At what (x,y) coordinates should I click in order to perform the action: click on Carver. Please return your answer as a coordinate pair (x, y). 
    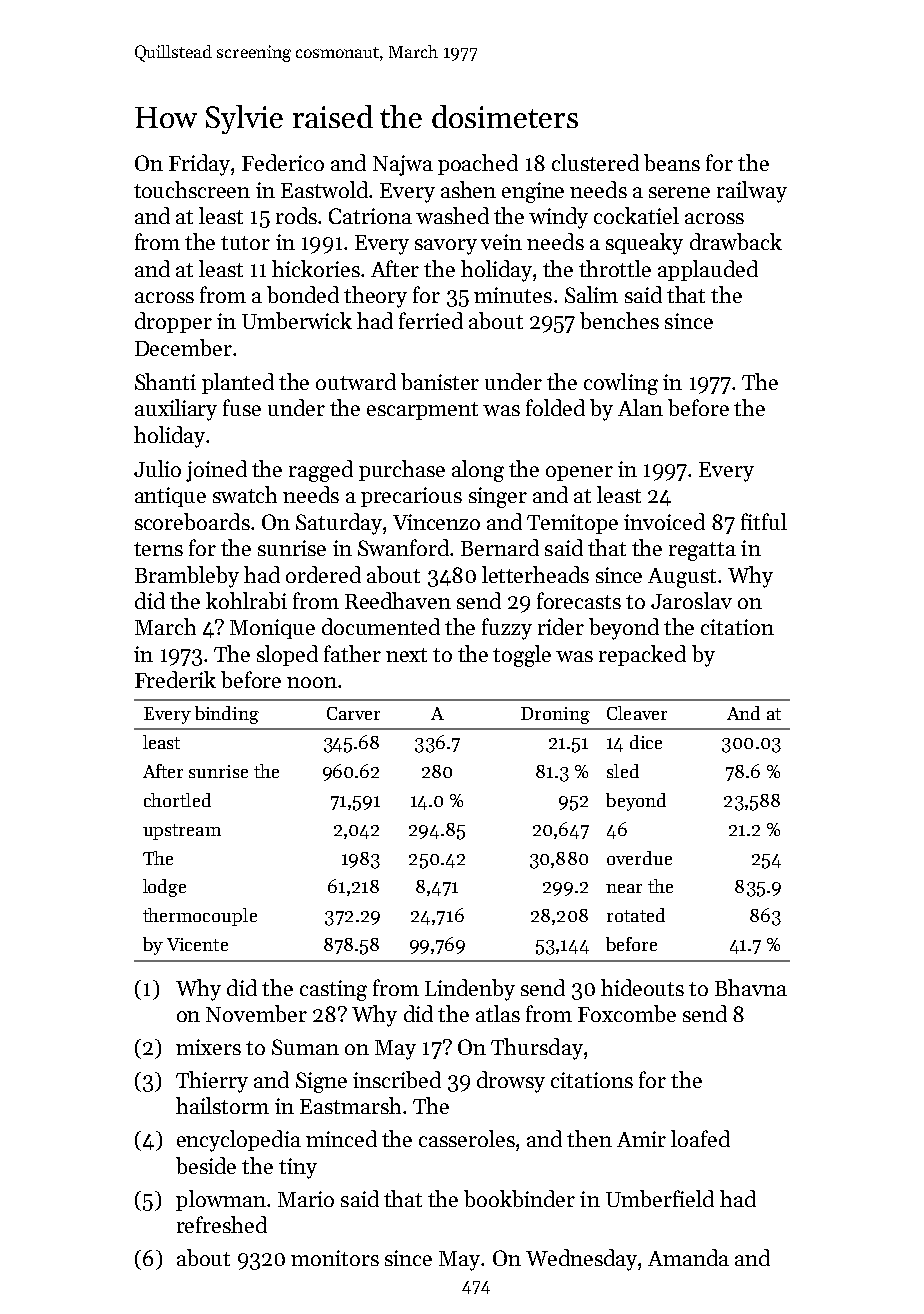
    Looking at the image, I should click on (353, 713).
